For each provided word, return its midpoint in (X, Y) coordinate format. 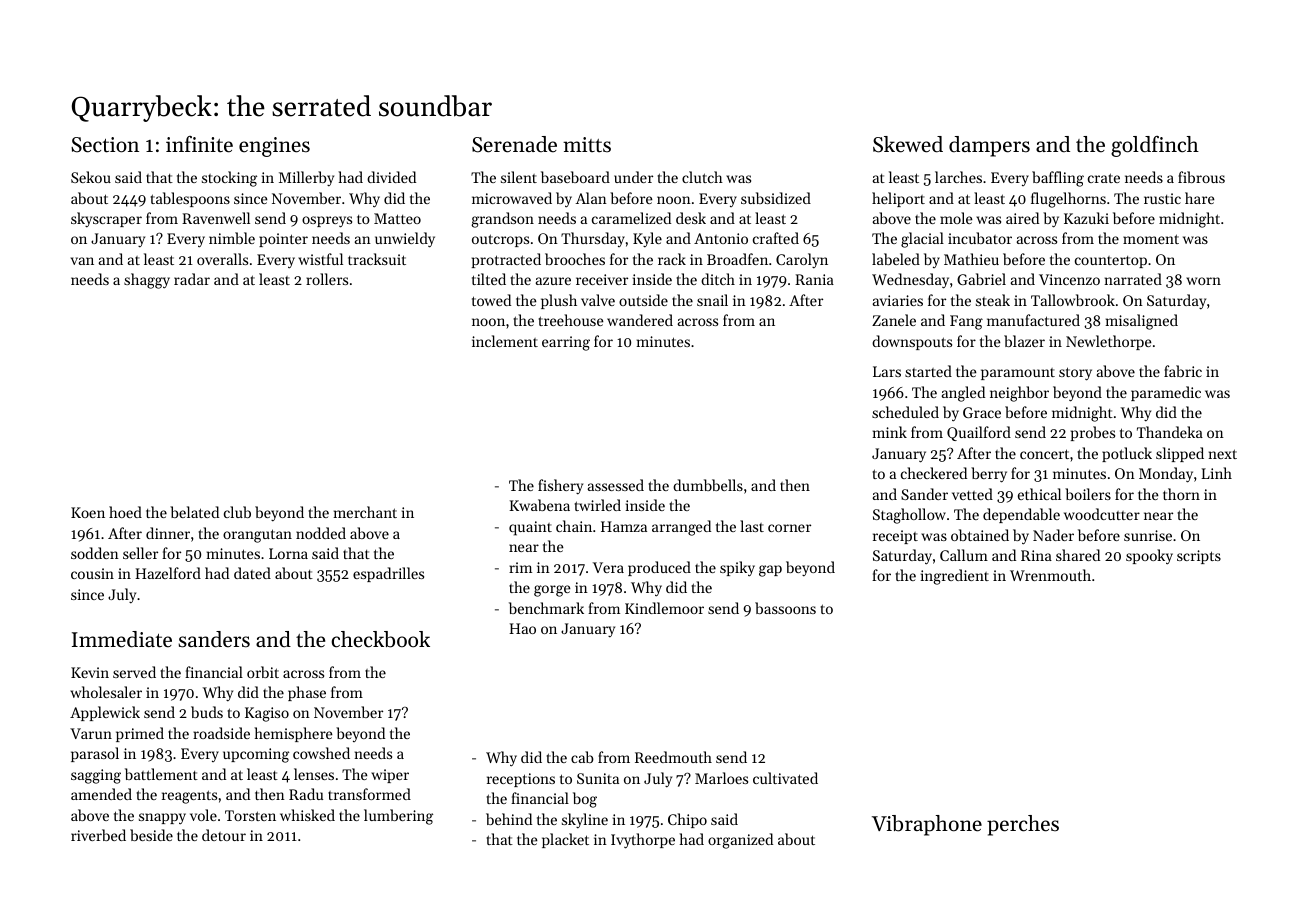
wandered (640, 320)
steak (993, 300)
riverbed (98, 835)
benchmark (546, 608)
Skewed (908, 144)
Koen (88, 512)
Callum (964, 555)
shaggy (147, 281)
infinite (199, 144)
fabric (1183, 371)
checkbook (380, 639)
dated (252, 573)
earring (566, 343)
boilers (1088, 494)
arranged (681, 528)
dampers (989, 146)
